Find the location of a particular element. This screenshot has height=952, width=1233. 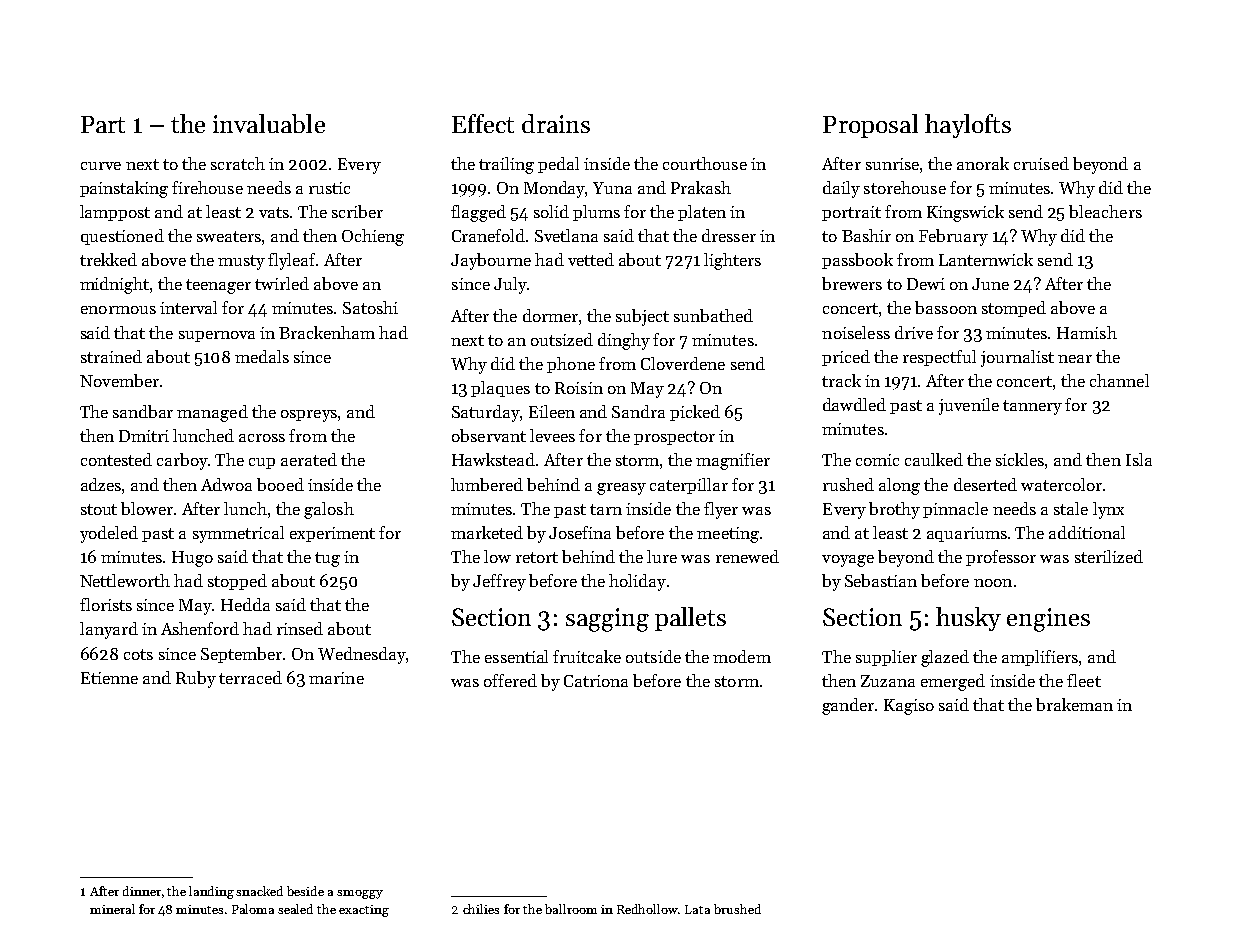

scratch is located at coordinates (238, 163).
